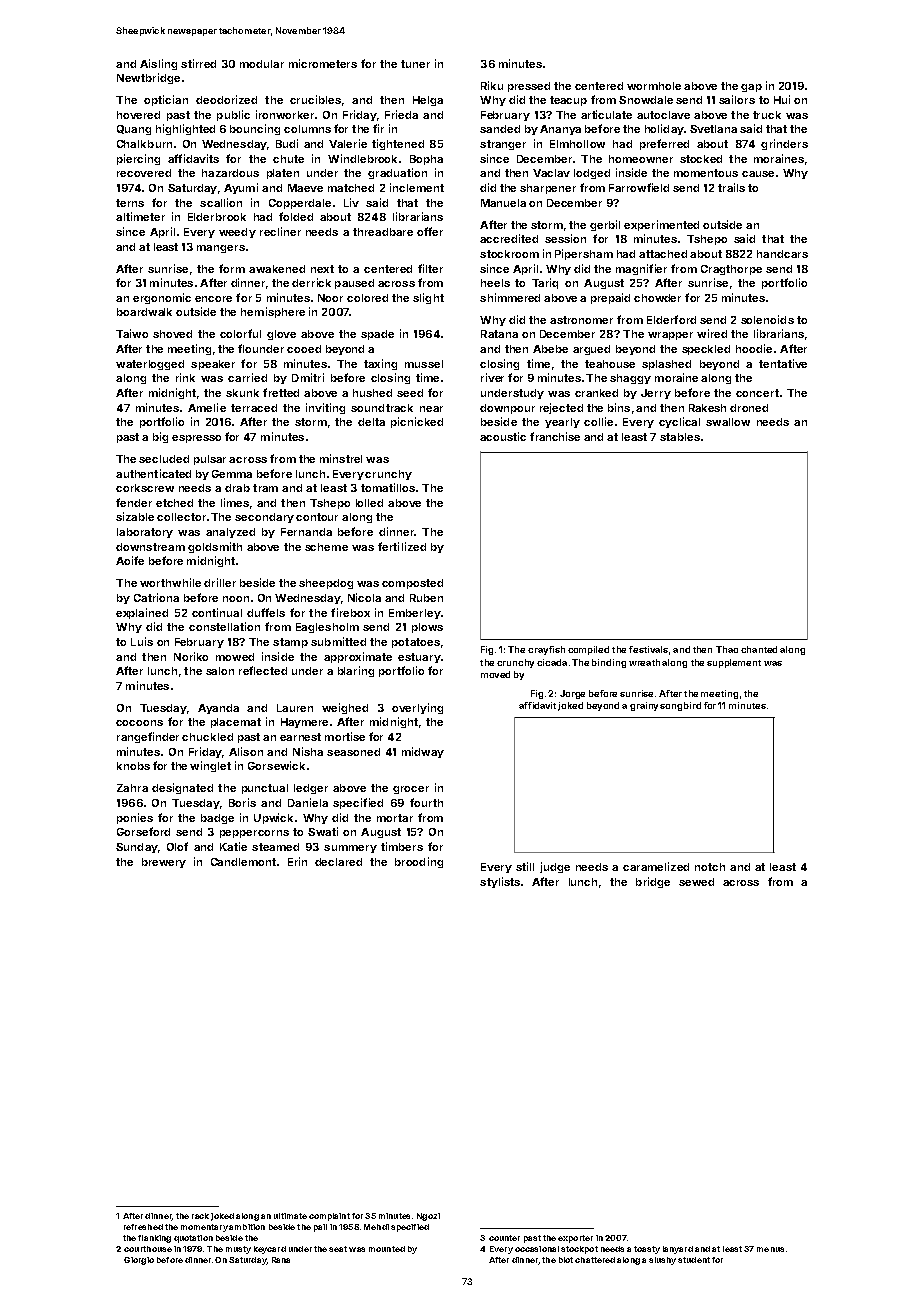 The image size is (924, 1308). I want to click on Aoife, so click(130, 560).
